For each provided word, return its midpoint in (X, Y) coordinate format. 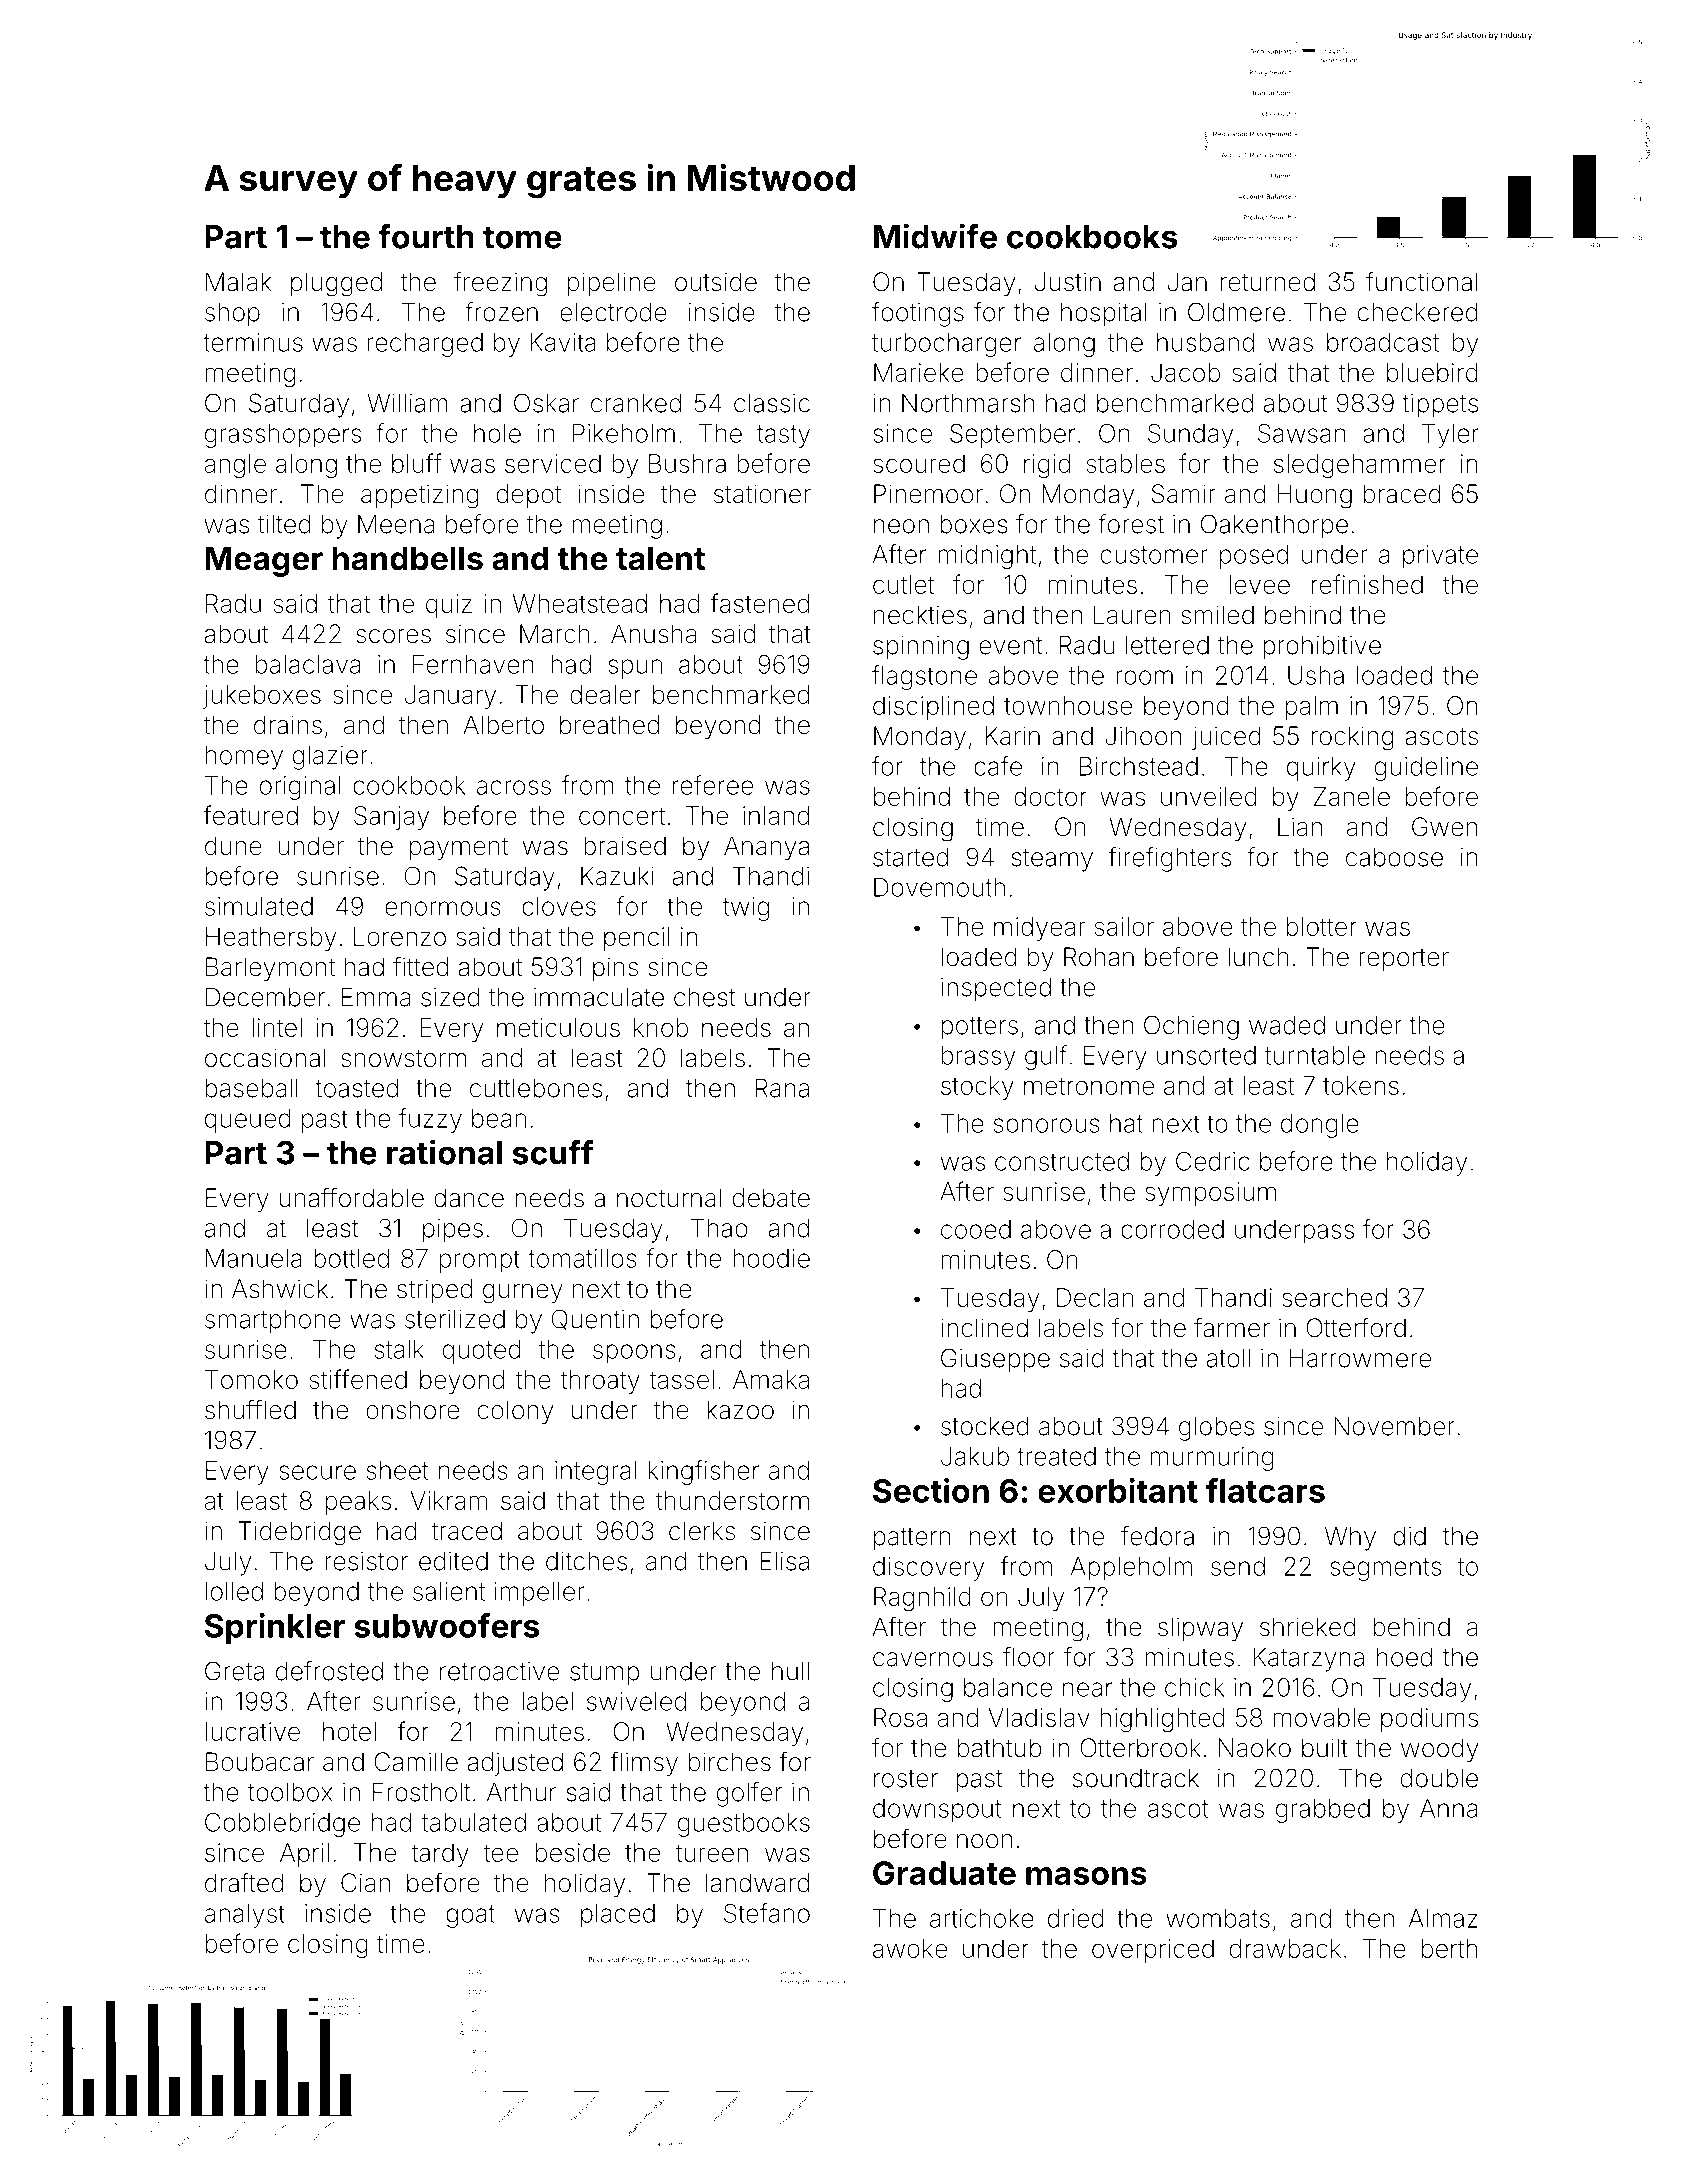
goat (470, 1916)
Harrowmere (1360, 1358)
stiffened (358, 1379)
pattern (912, 1539)
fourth (426, 236)
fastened (759, 603)
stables (1126, 463)
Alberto (503, 725)
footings (918, 314)
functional (1421, 281)
